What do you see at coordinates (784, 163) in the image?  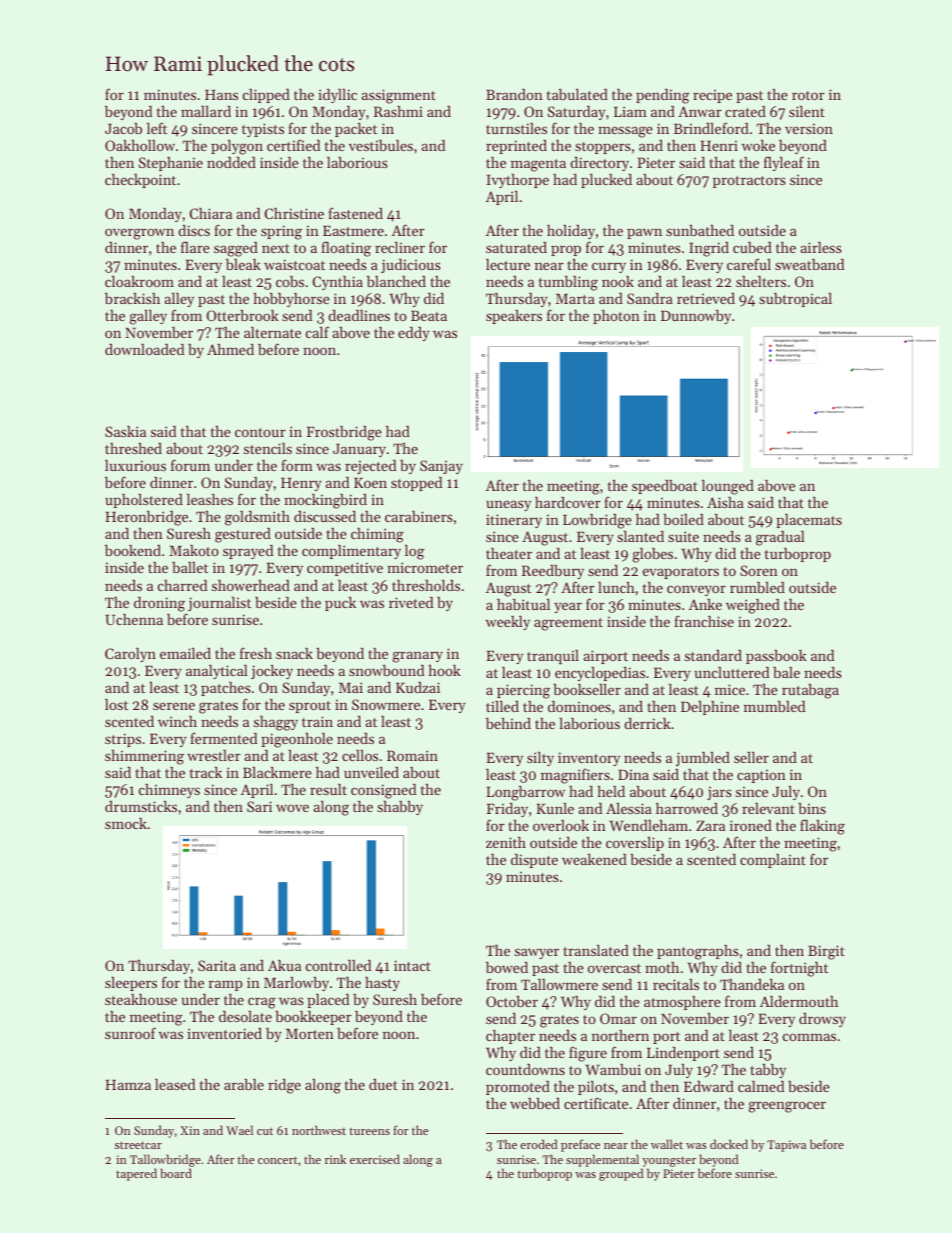 I see `flyleaf` at bounding box center [784, 163].
